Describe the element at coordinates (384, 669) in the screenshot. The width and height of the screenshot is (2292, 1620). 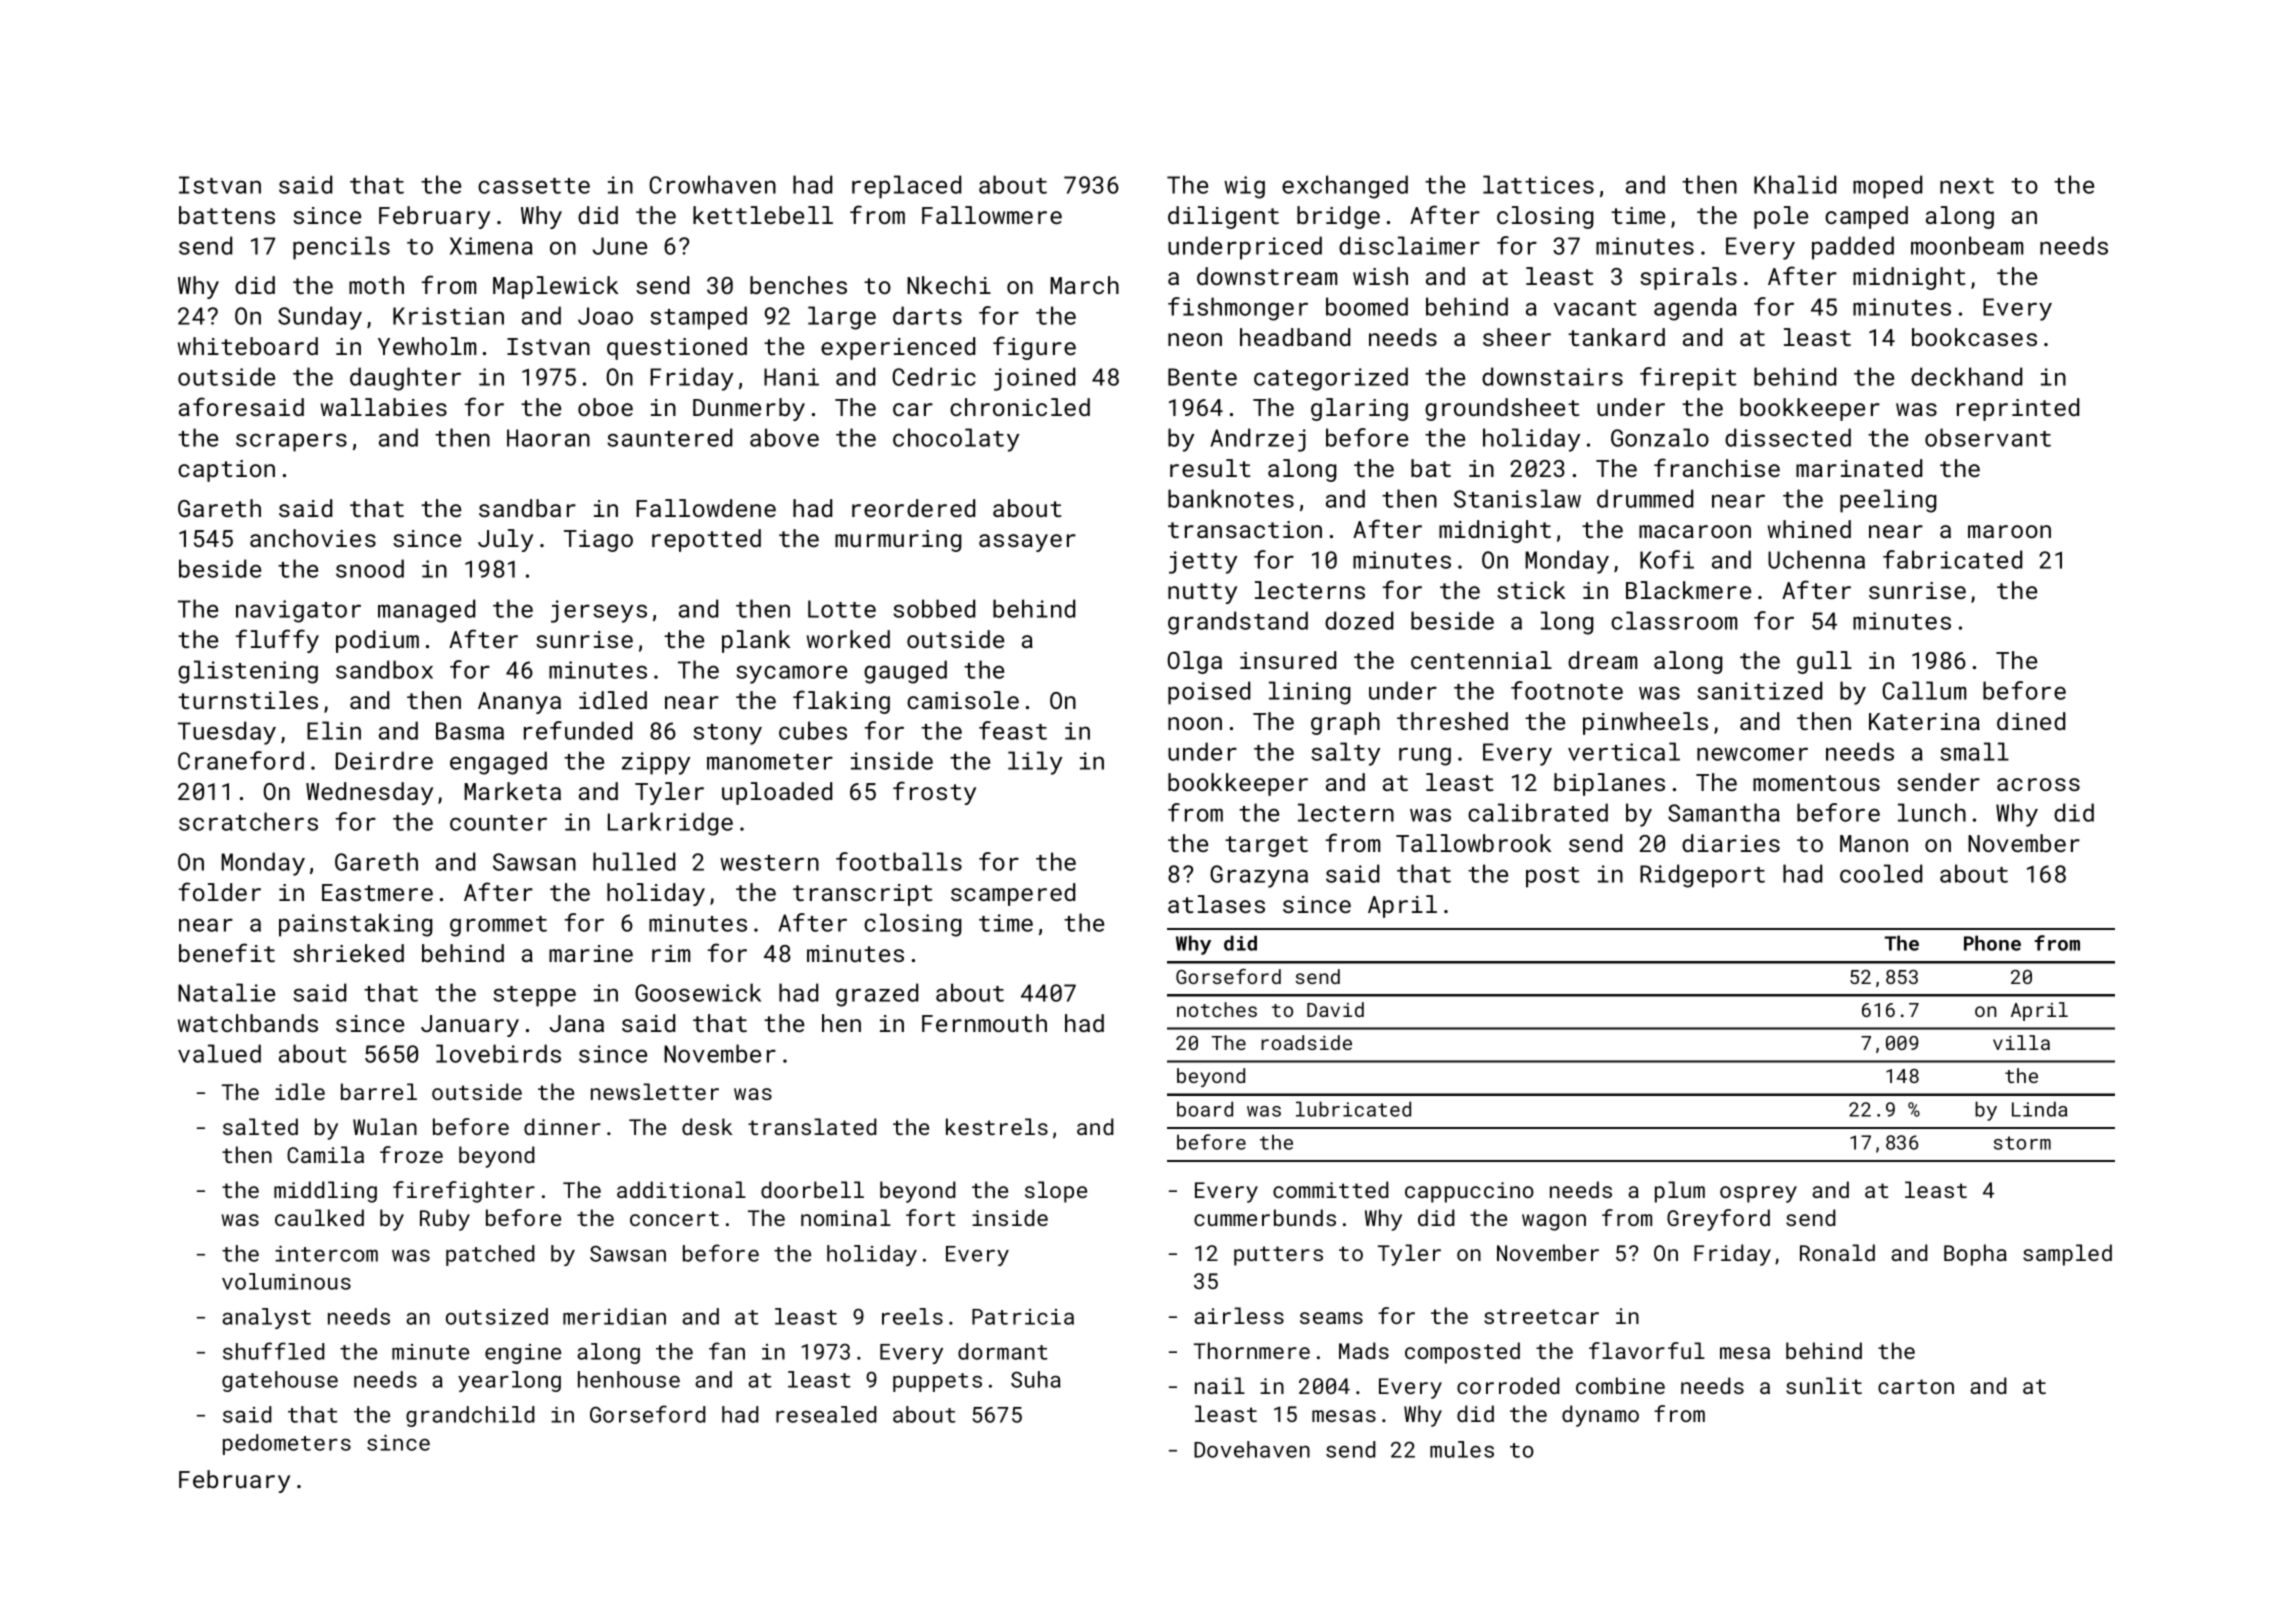
I see `sandbox` at that location.
